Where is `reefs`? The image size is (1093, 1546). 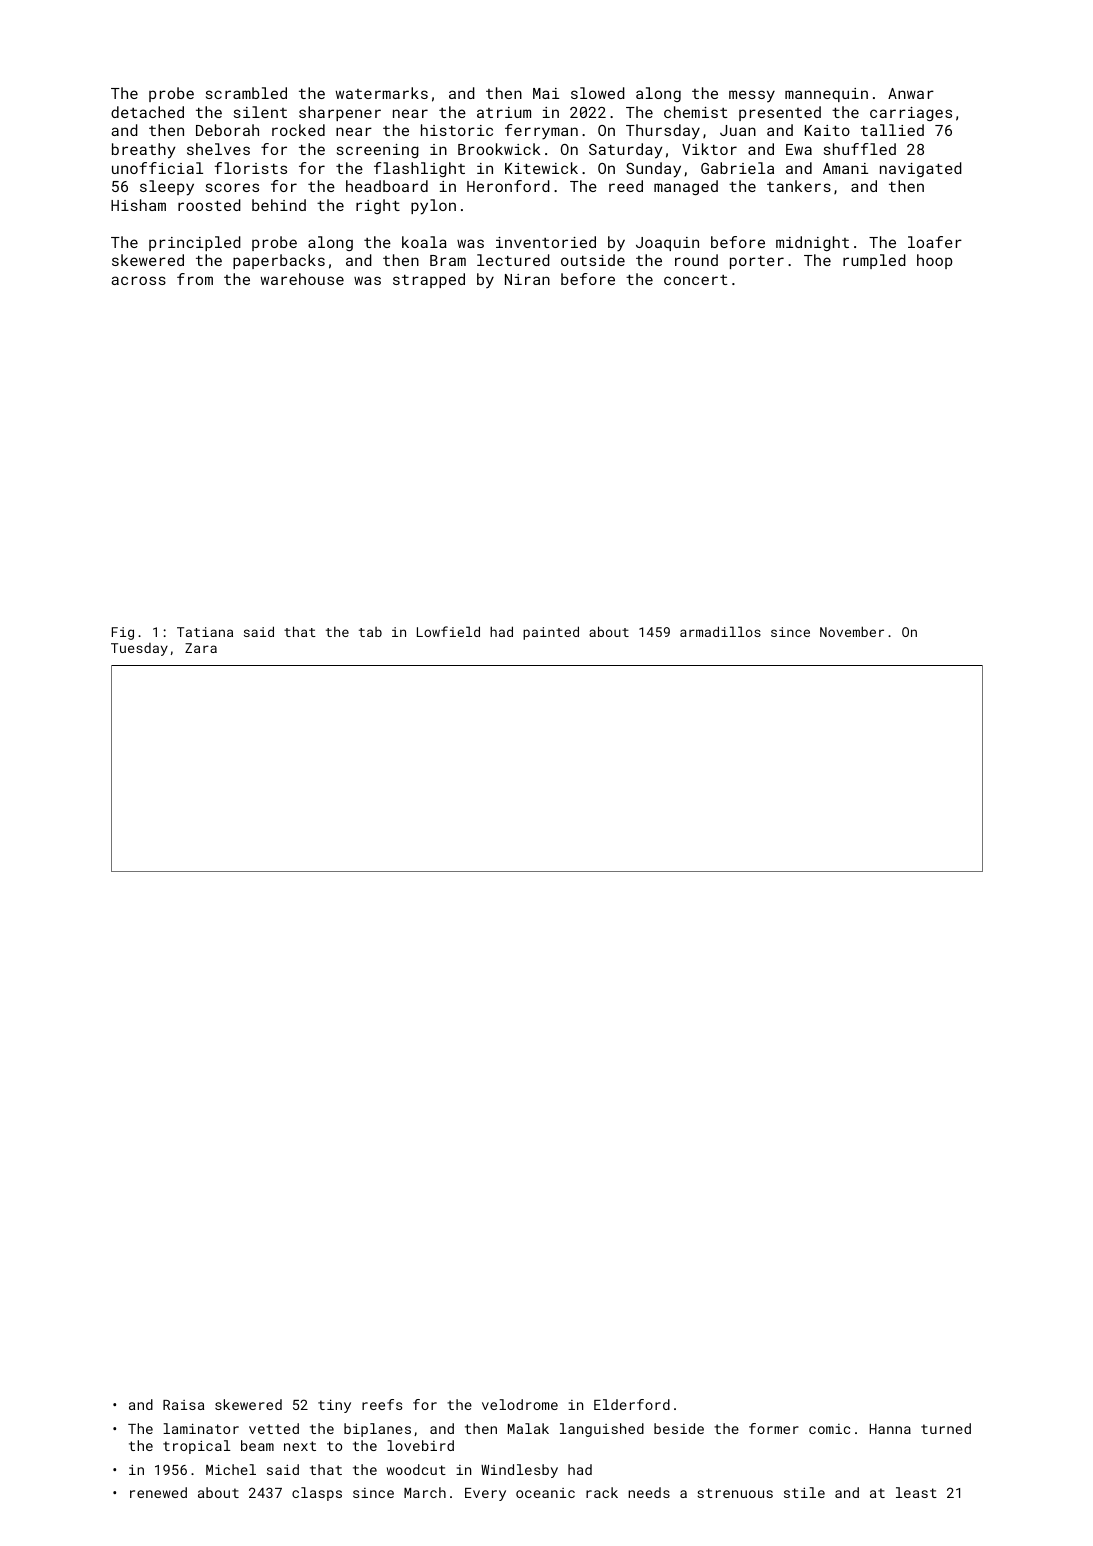 reefs is located at coordinates (382, 1404).
